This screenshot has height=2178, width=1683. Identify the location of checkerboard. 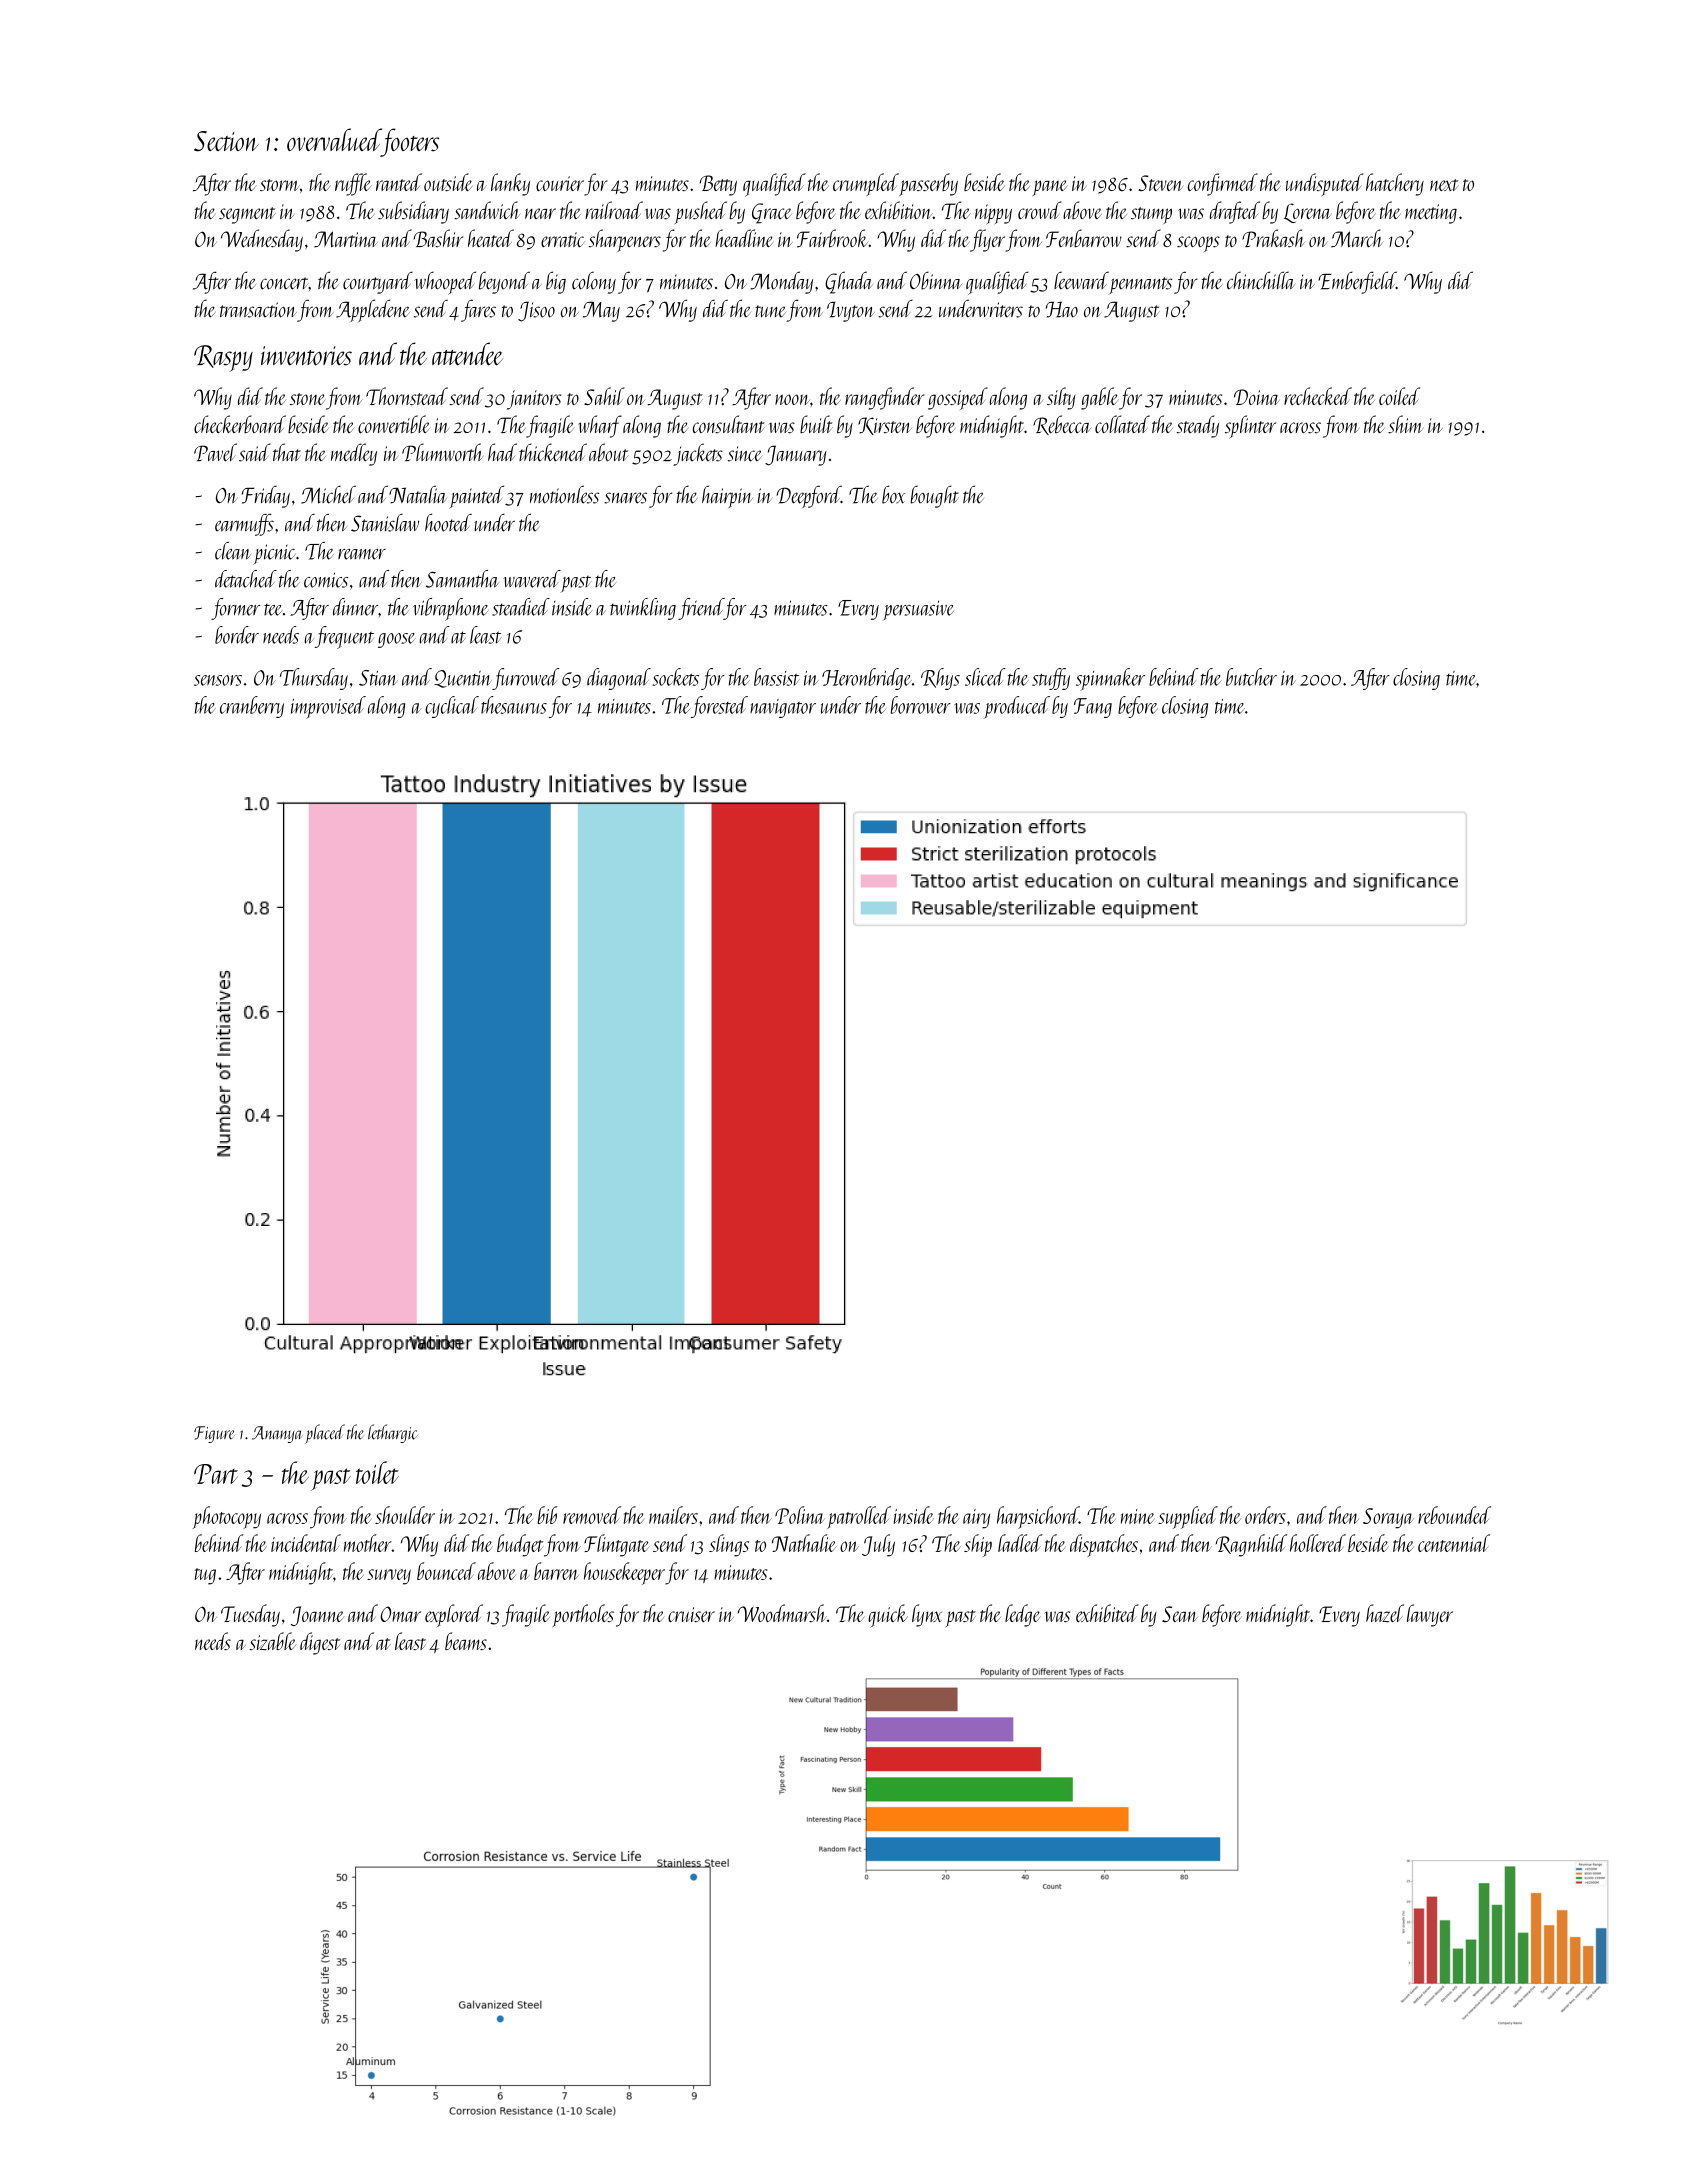
(240, 424).
